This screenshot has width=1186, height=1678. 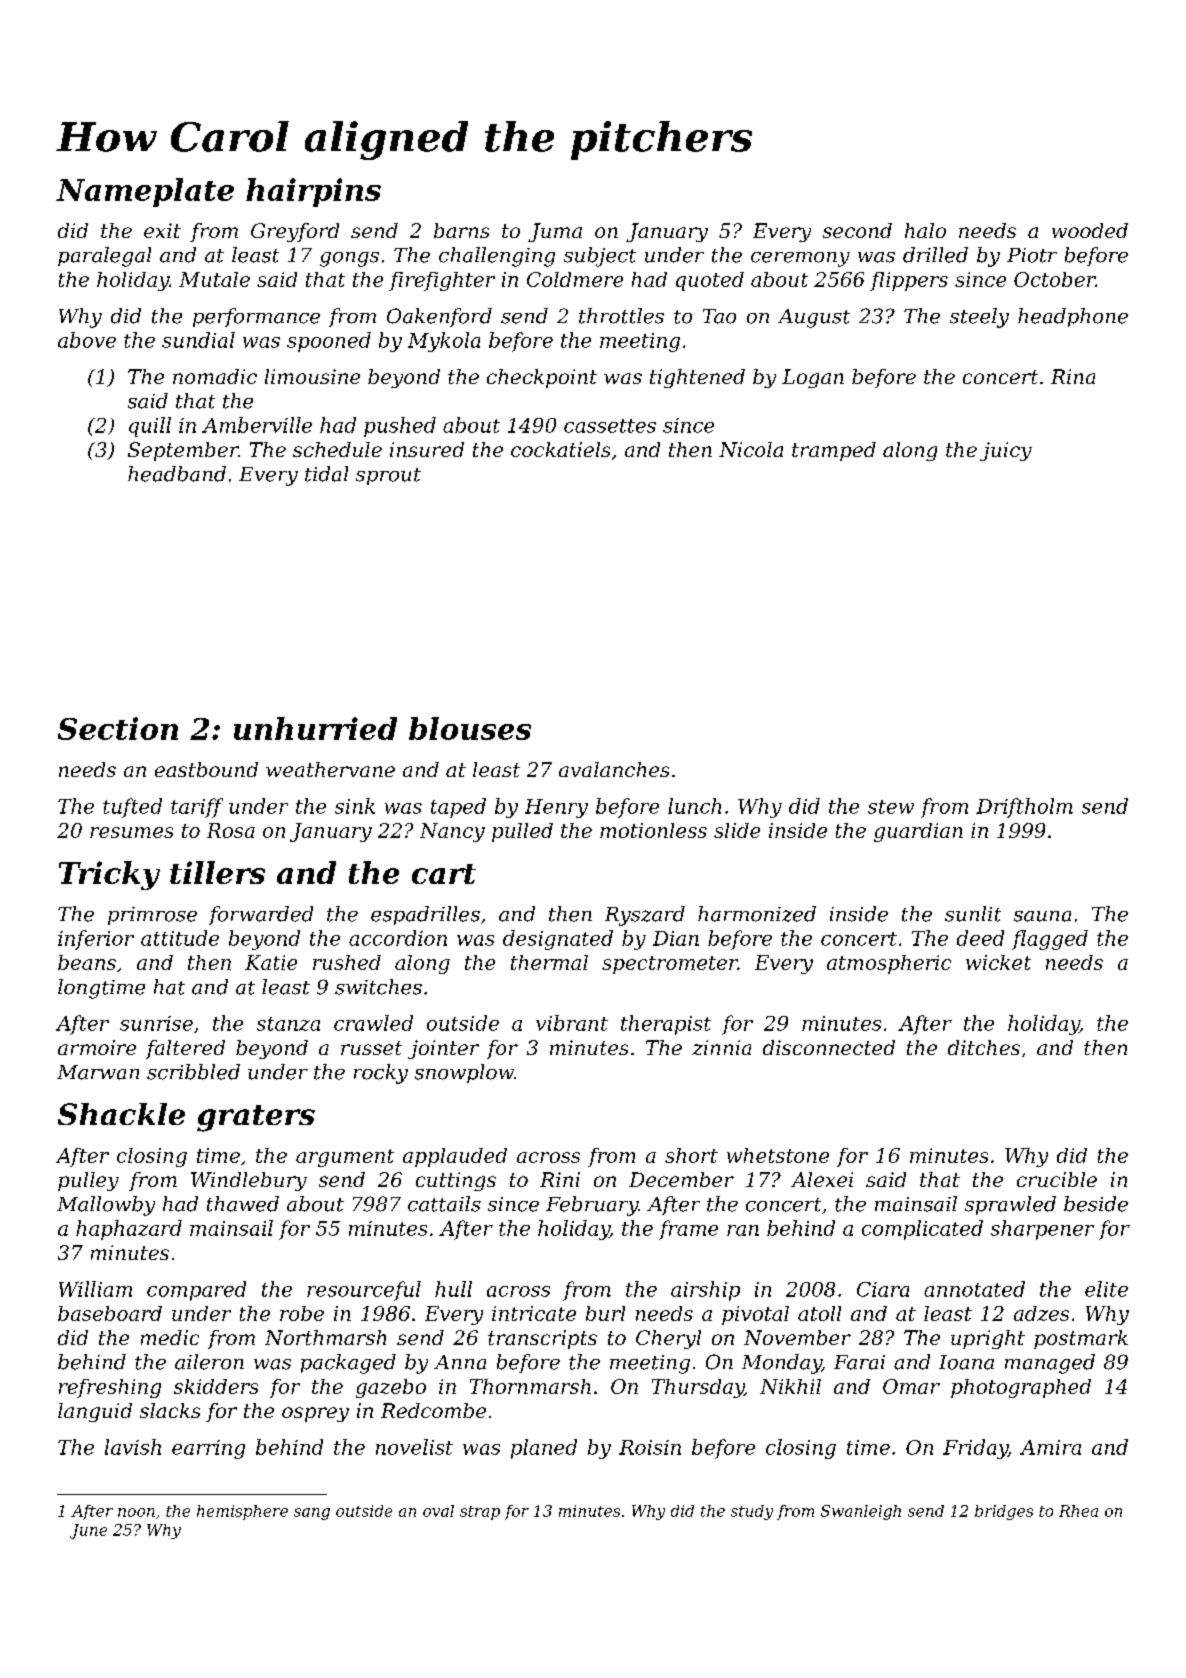 What do you see at coordinates (522, 832) in the screenshot?
I see `pulled` at bounding box center [522, 832].
